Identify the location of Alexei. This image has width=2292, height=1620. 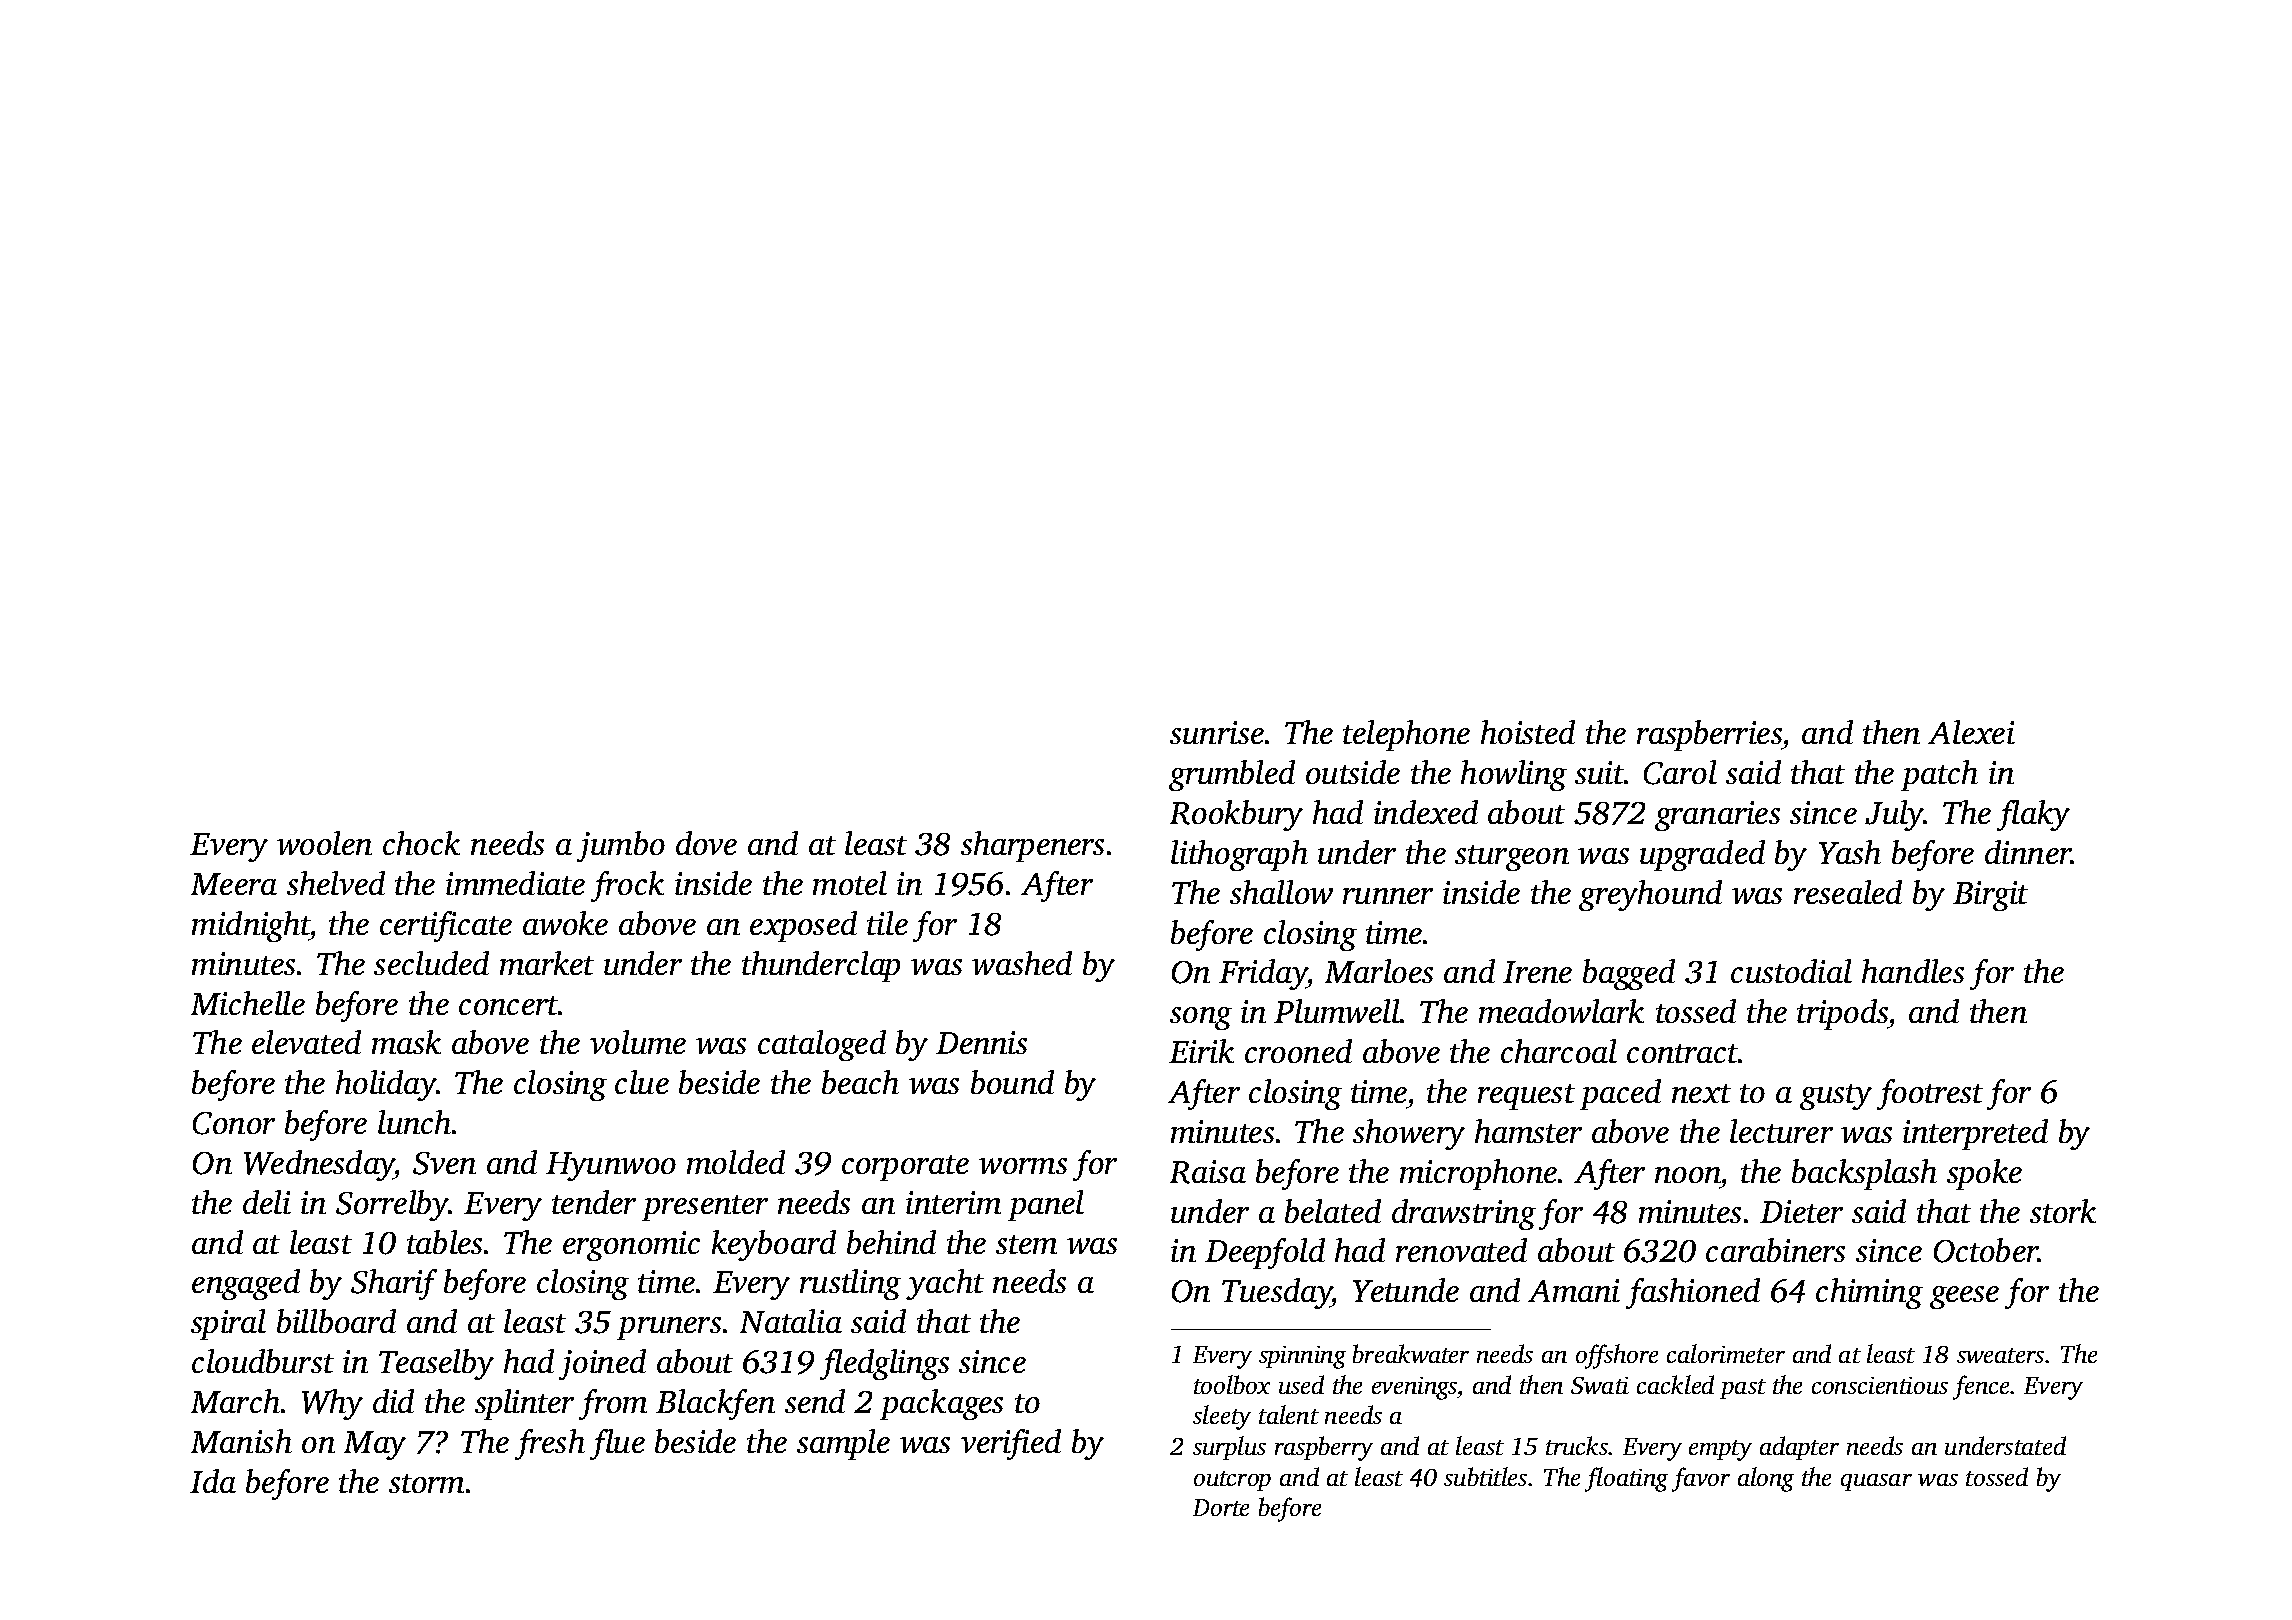
(1971, 732).
